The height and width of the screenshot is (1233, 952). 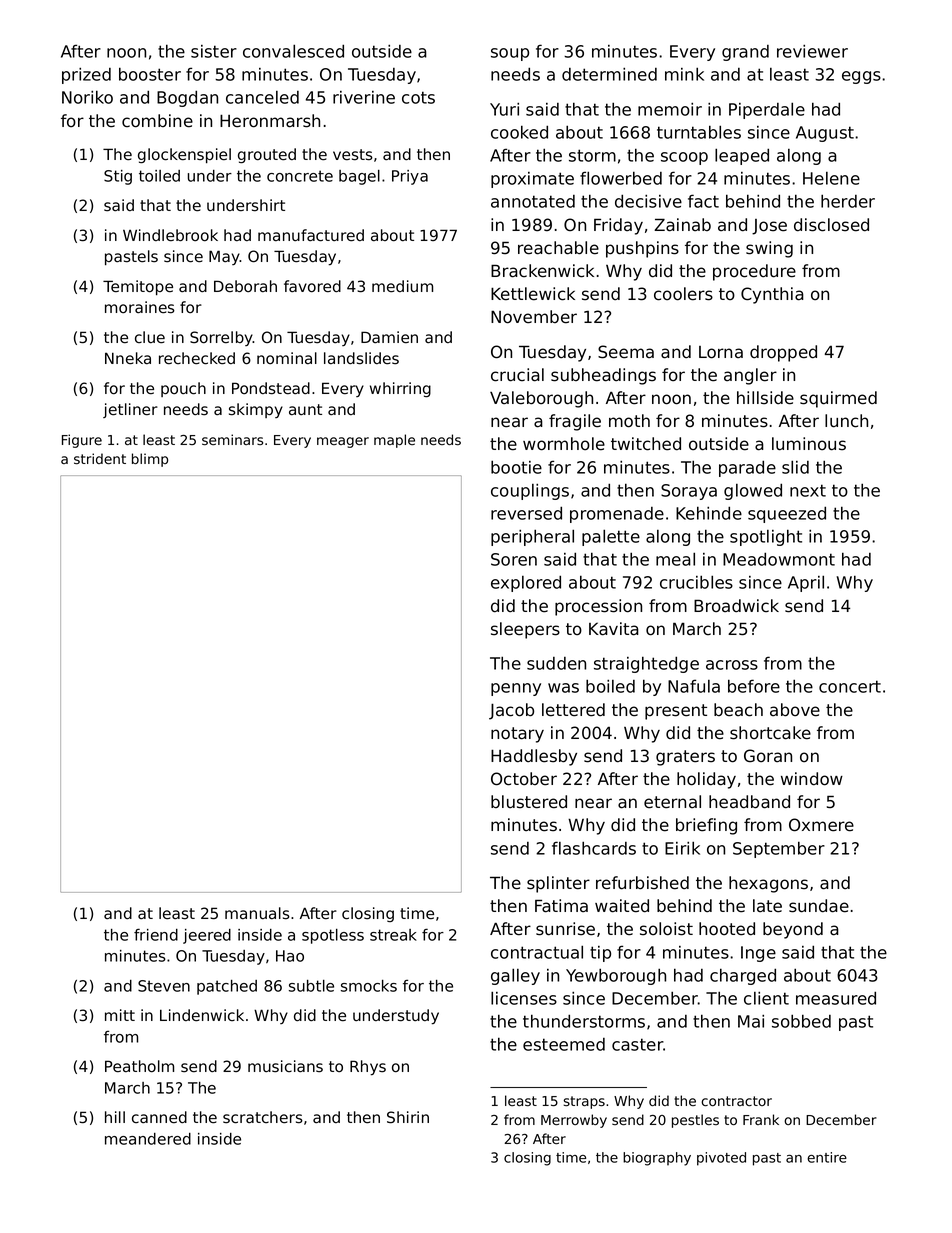 What do you see at coordinates (293, 51) in the screenshot?
I see `convalesced` at bounding box center [293, 51].
